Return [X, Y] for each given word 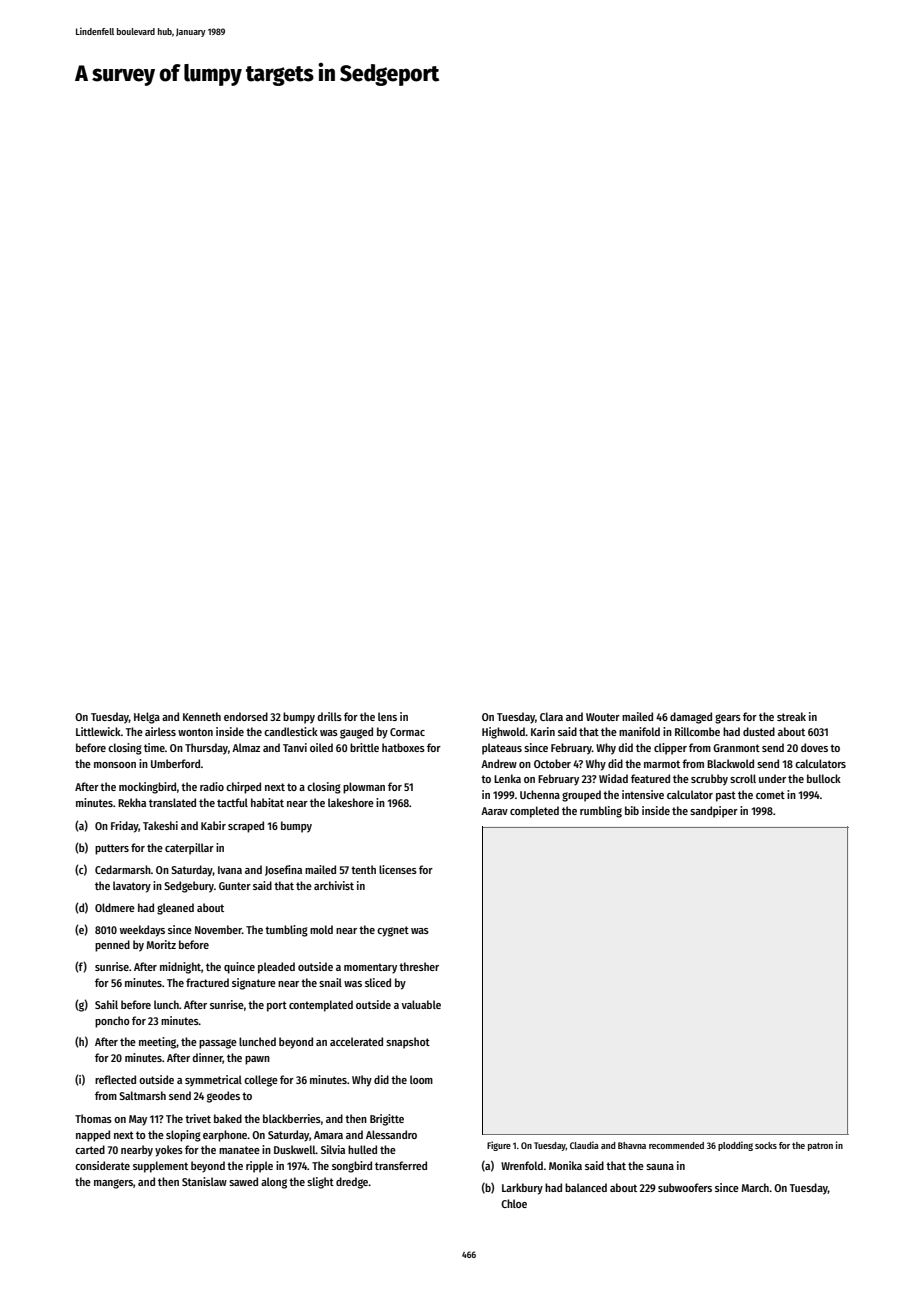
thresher [419, 966]
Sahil [106, 1004]
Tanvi [295, 747]
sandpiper [714, 812]
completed [534, 812]
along [274, 1183]
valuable [421, 1004]
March [755, 1187]
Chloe [514, 1203]
